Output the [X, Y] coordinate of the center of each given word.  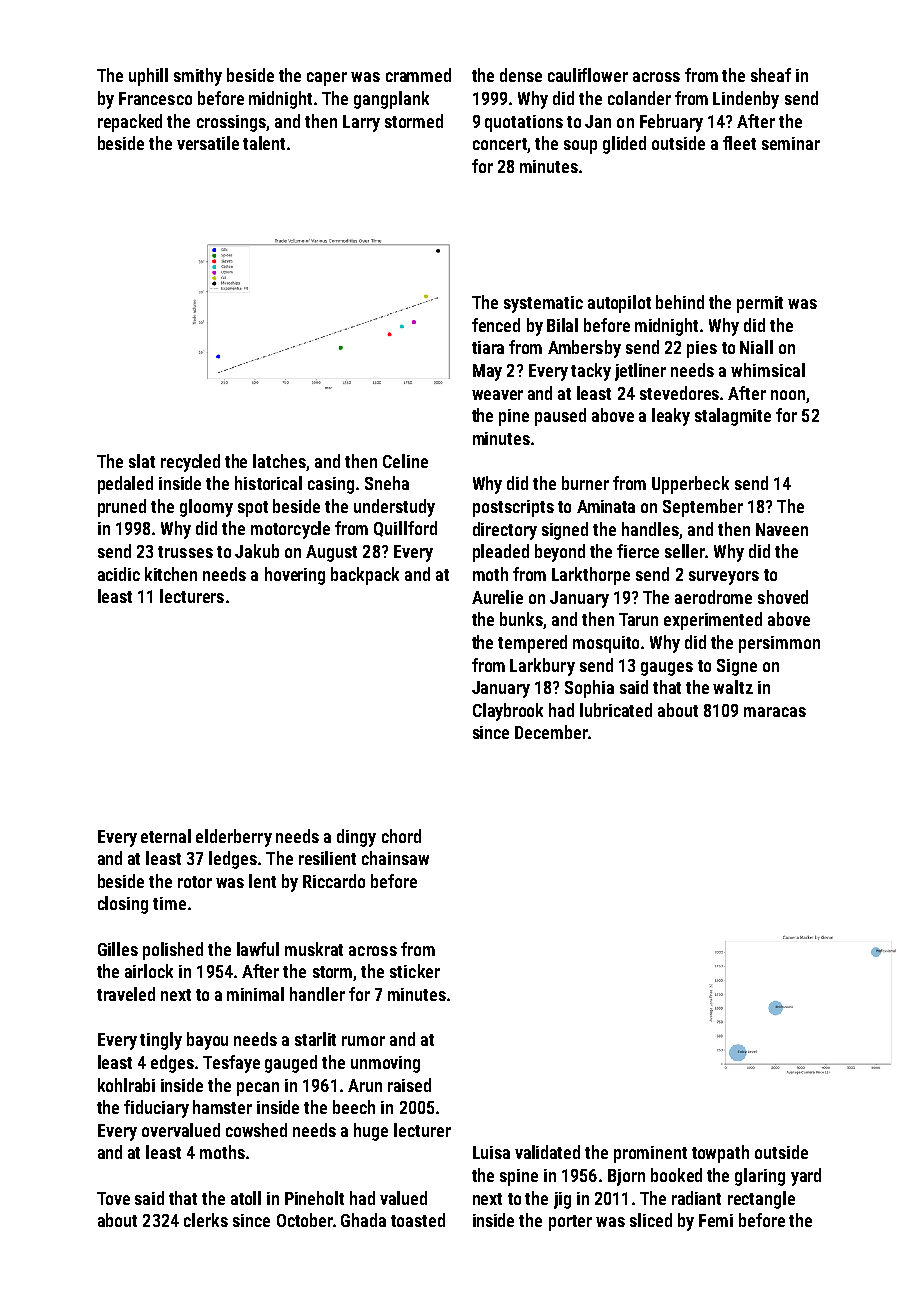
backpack [365, 576]
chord [401, 836]
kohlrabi [126, 1085]
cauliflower [588, 75]
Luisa [491, 1152]
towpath [720, 1154]
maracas [775, 712]
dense [521, 75]
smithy [198, 77]
